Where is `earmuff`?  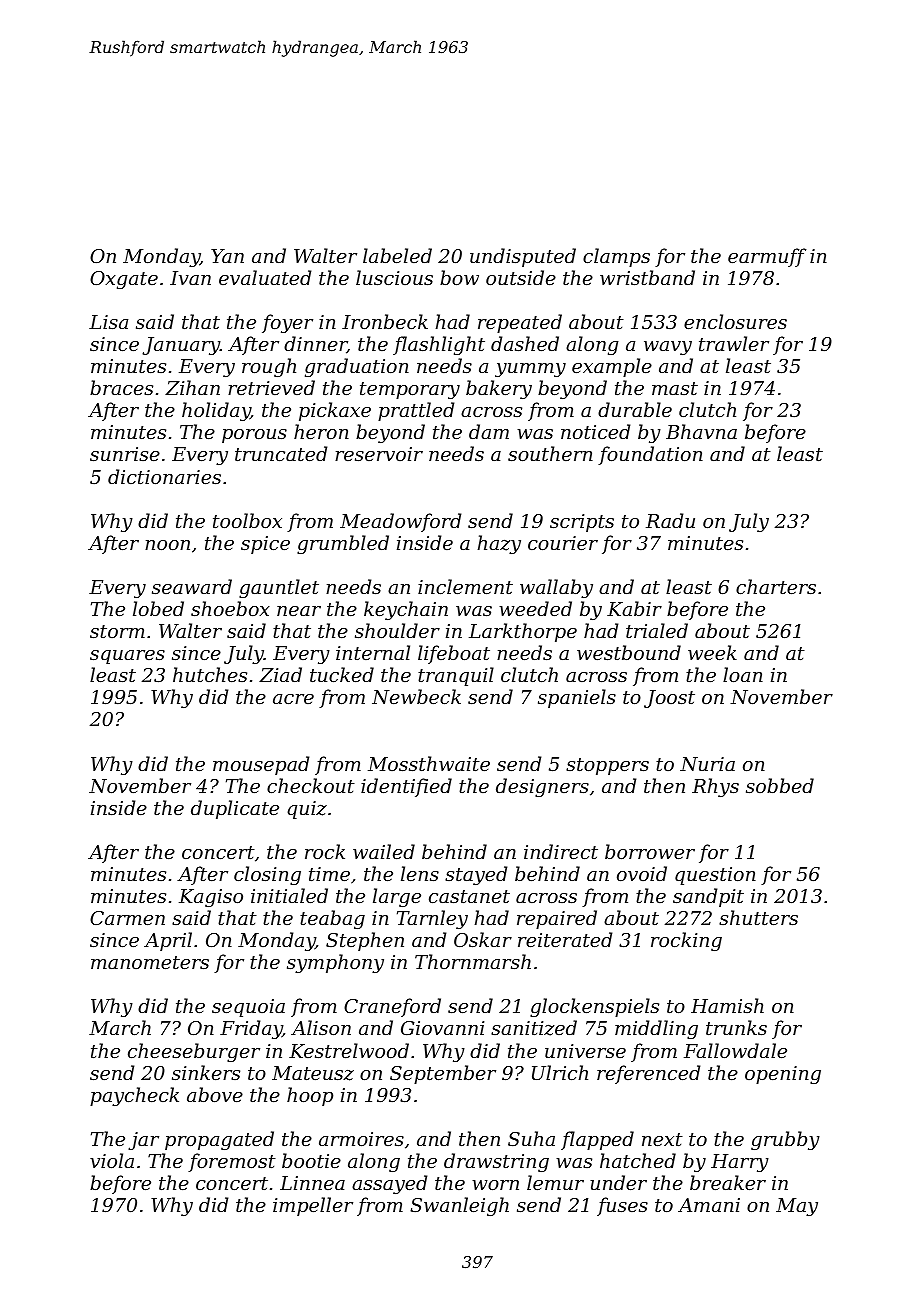 earmuff is located at coordinates (767, 257).
